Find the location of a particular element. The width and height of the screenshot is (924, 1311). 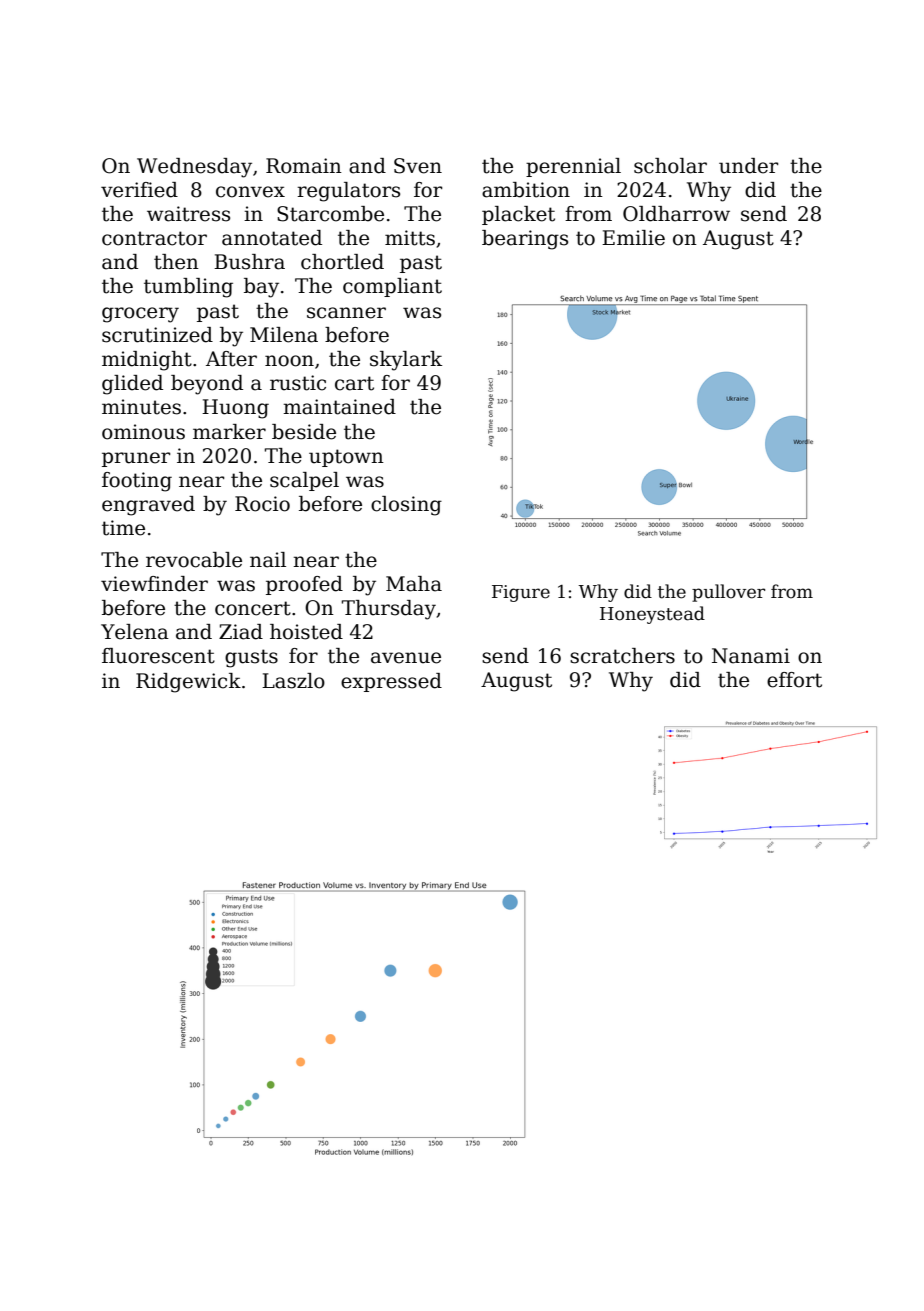

effort is located at coordinates (794, 680).
